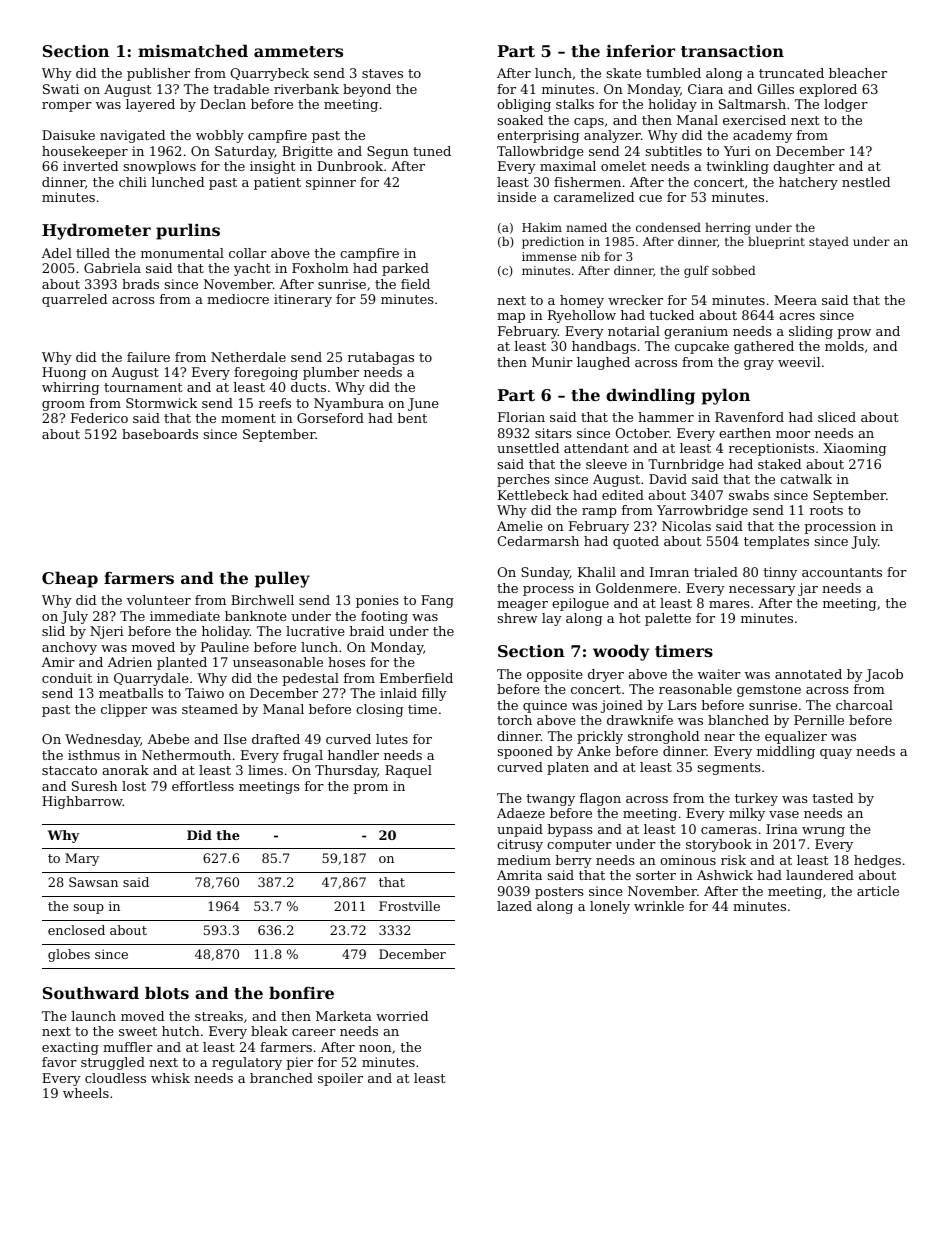 This image has height=1233, width=952. I want to click on parked, so click(405, 269).
